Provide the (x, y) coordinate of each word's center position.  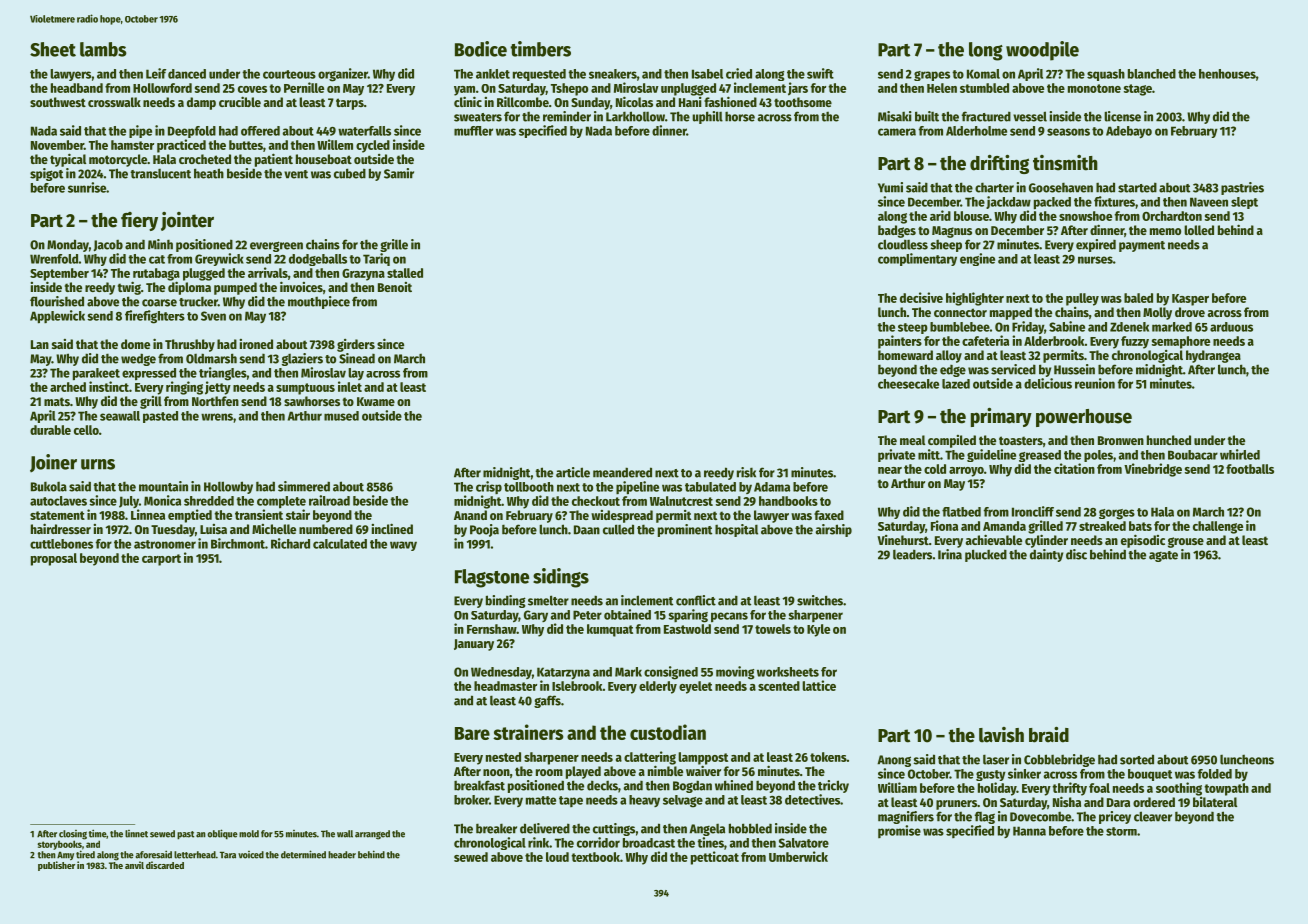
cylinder (1046, 541)
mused (341, 416)
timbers (540, 49)
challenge (1218, 527)
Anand (470, 515)
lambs (103, 49)
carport (161, 560)
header (342, 855)
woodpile (1042, 51)
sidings (561, 578)
